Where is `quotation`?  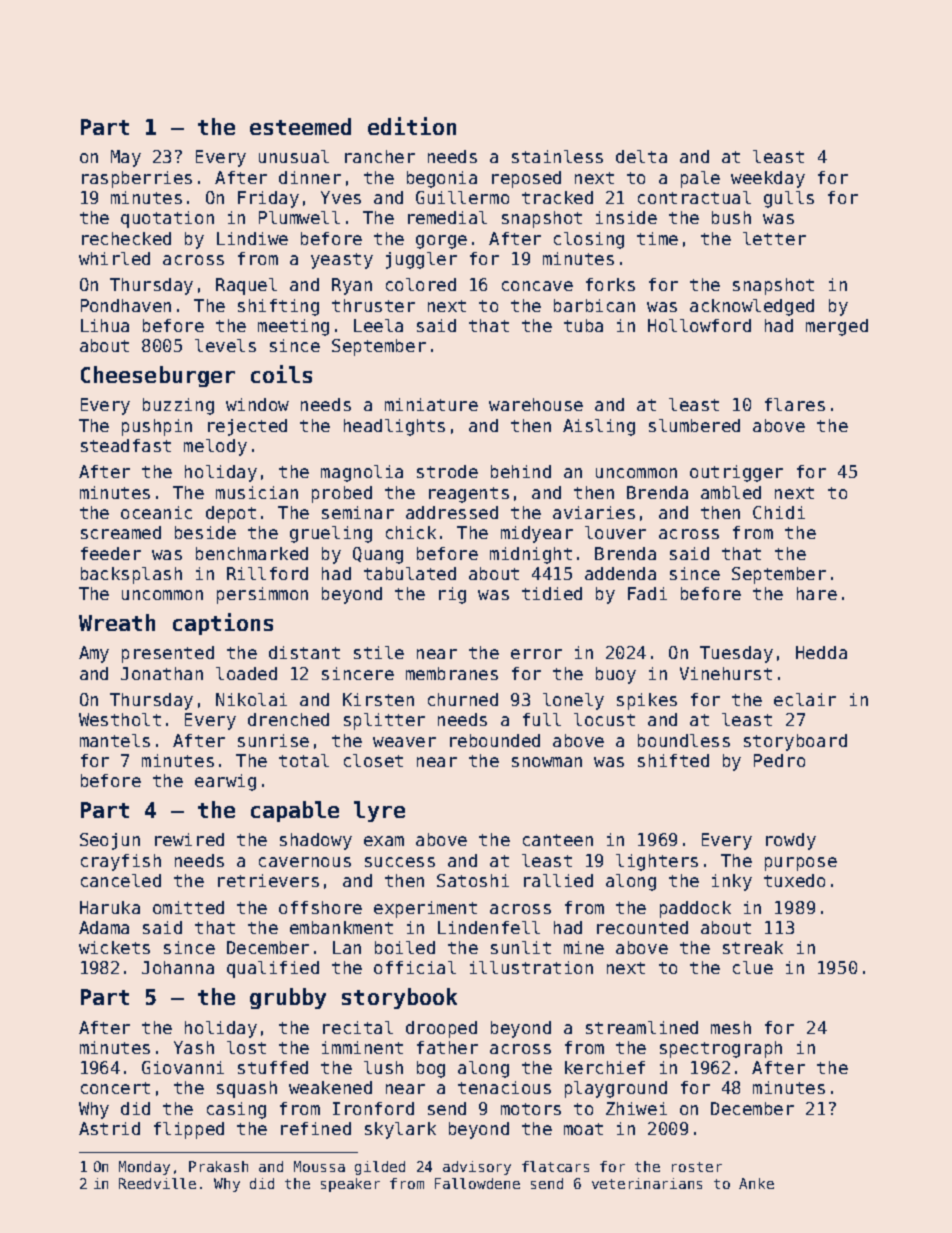 quotation is located at coordinates (167, 219).
